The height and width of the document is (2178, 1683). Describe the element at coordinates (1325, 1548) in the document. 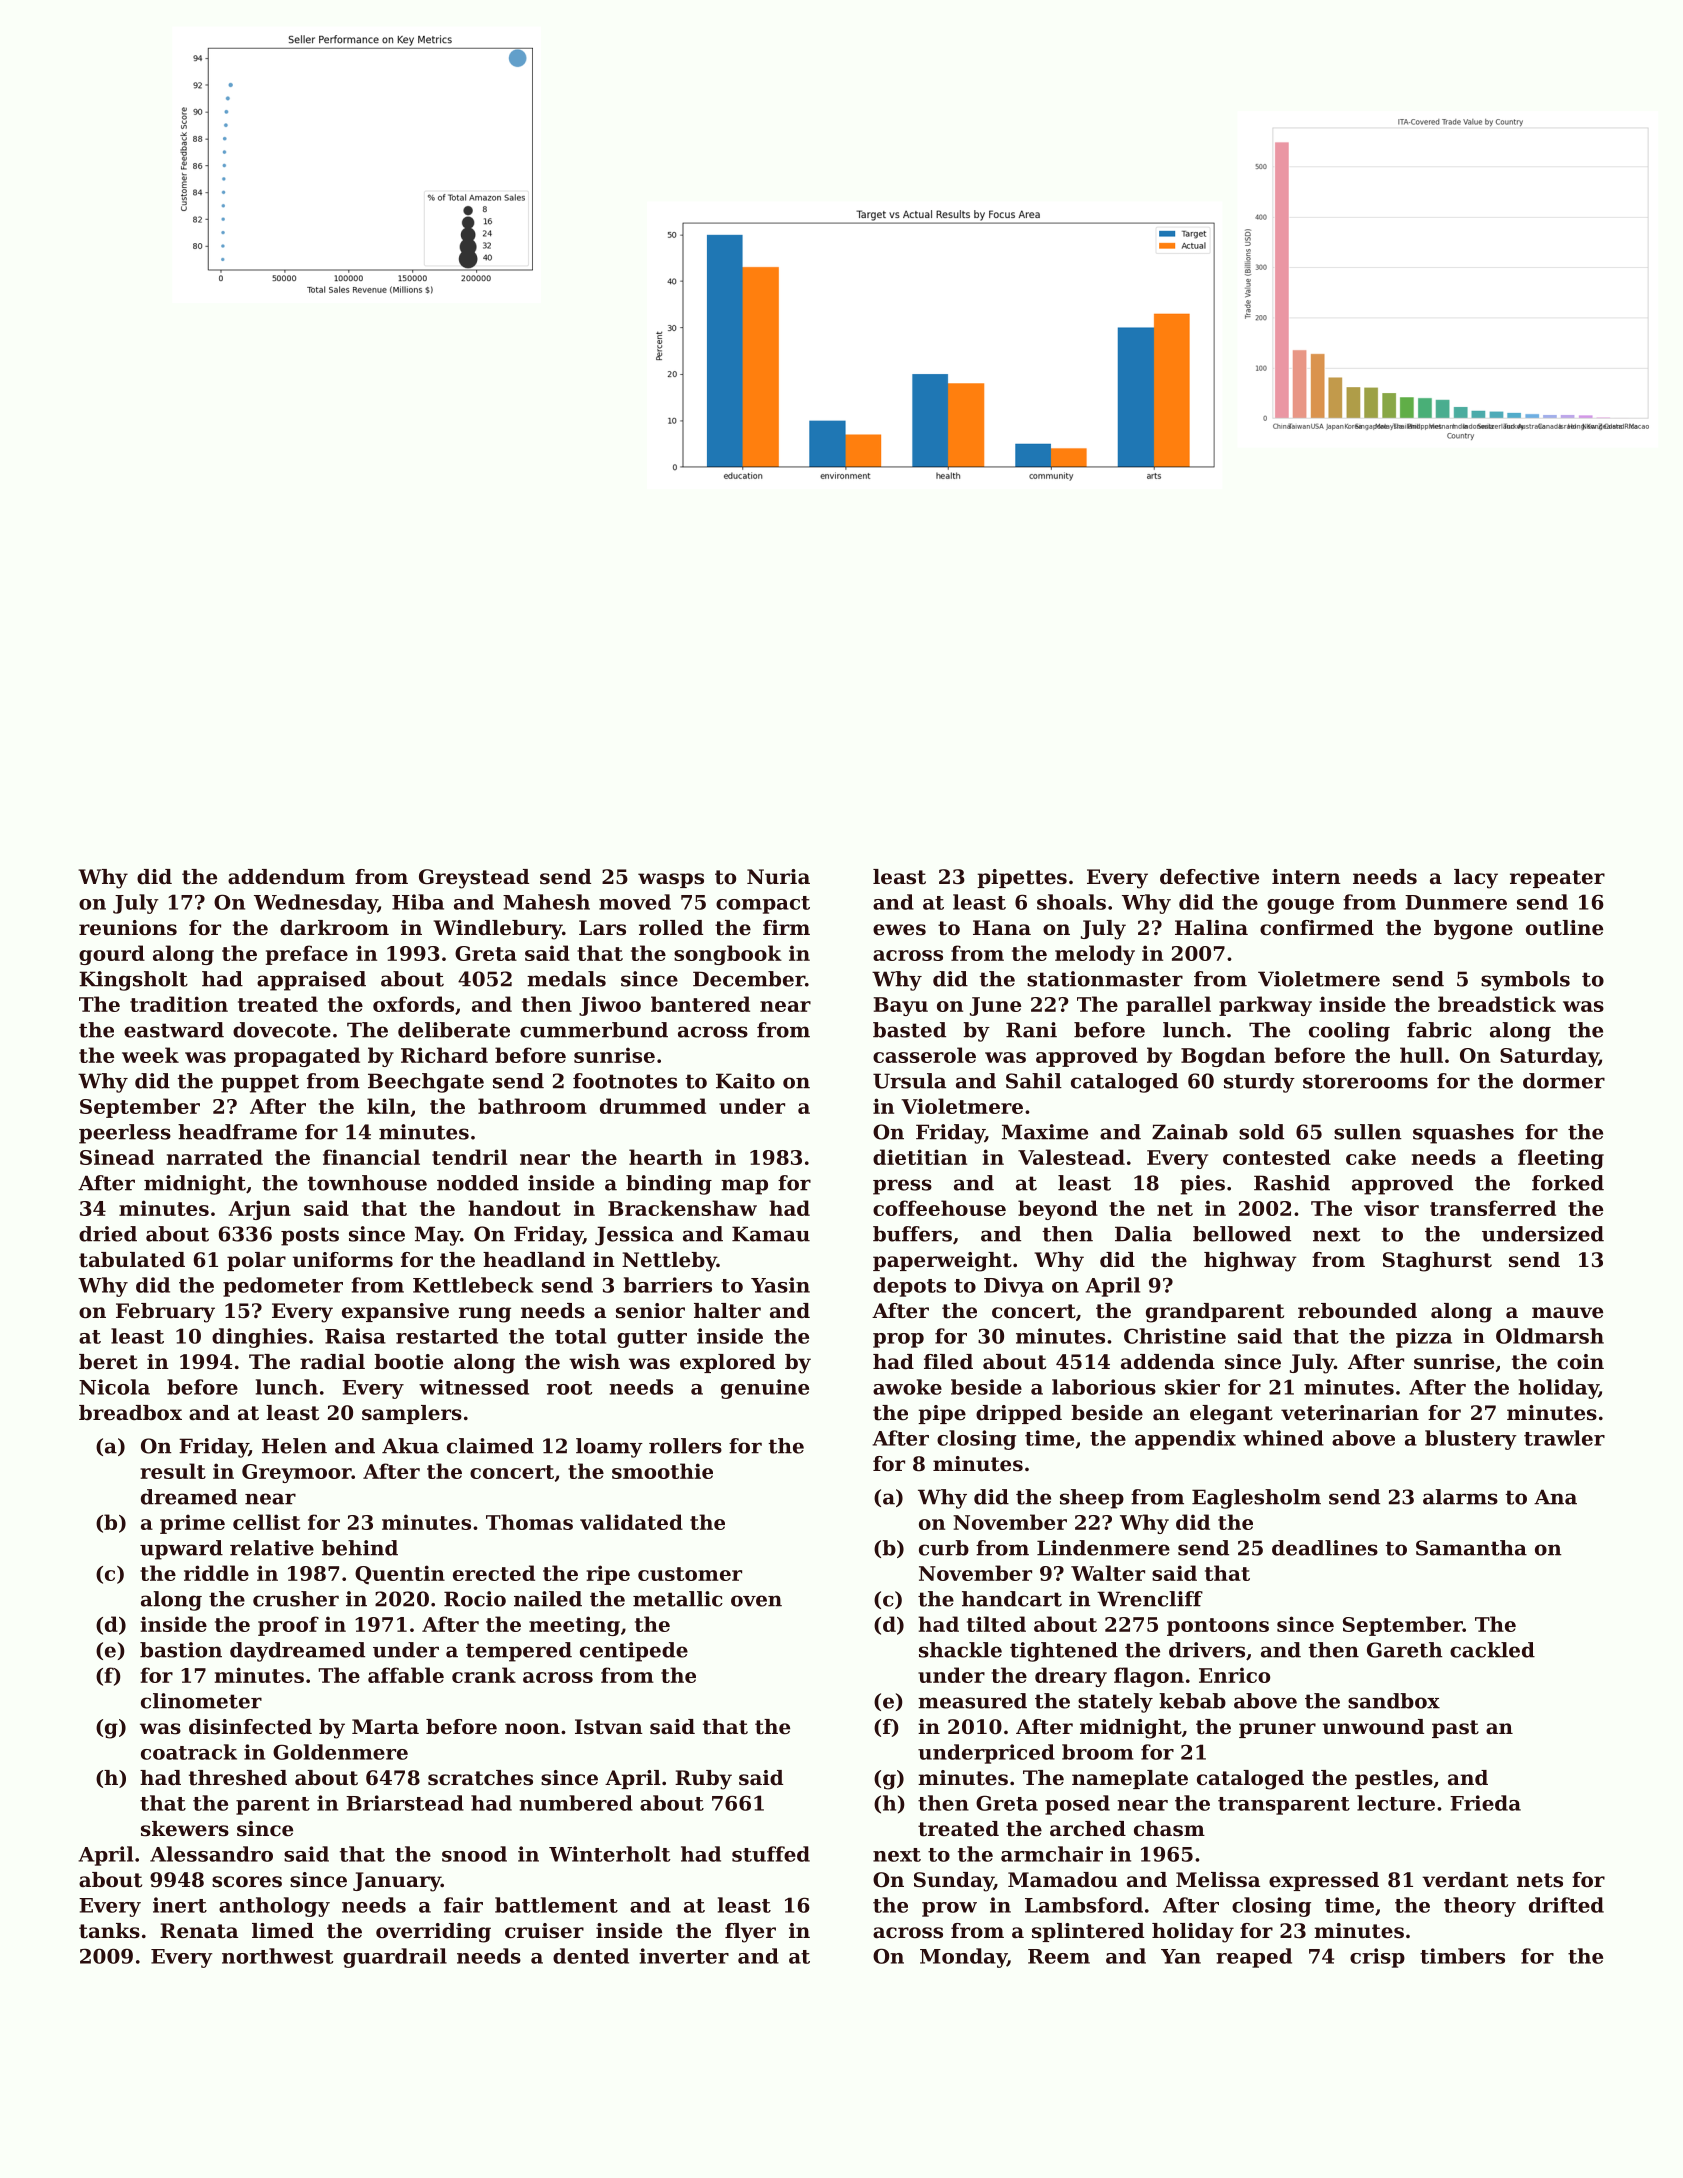

I see `deadlines` at that location.
